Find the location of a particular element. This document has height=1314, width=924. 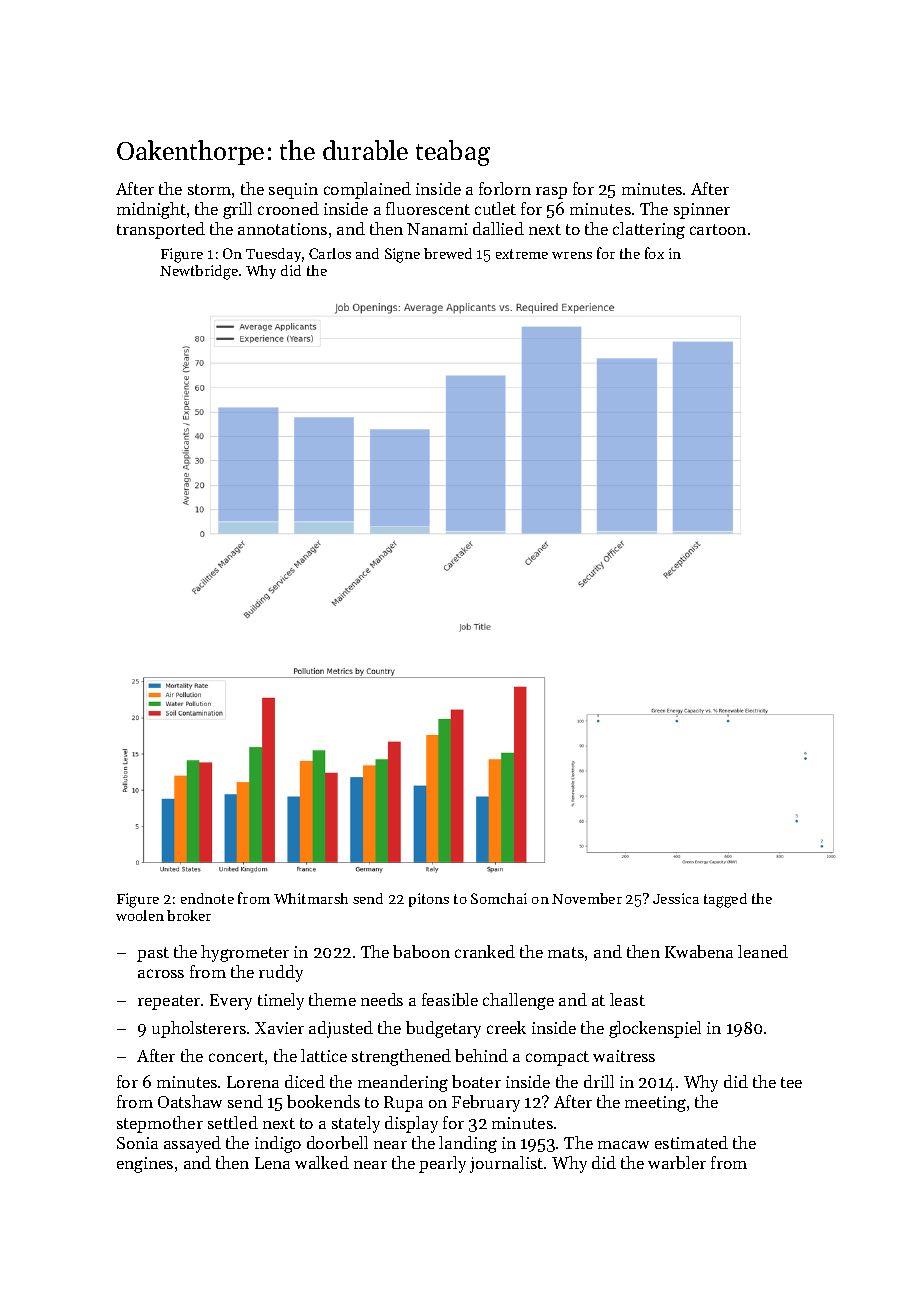

clattering is located at coordinates (649, 230).
